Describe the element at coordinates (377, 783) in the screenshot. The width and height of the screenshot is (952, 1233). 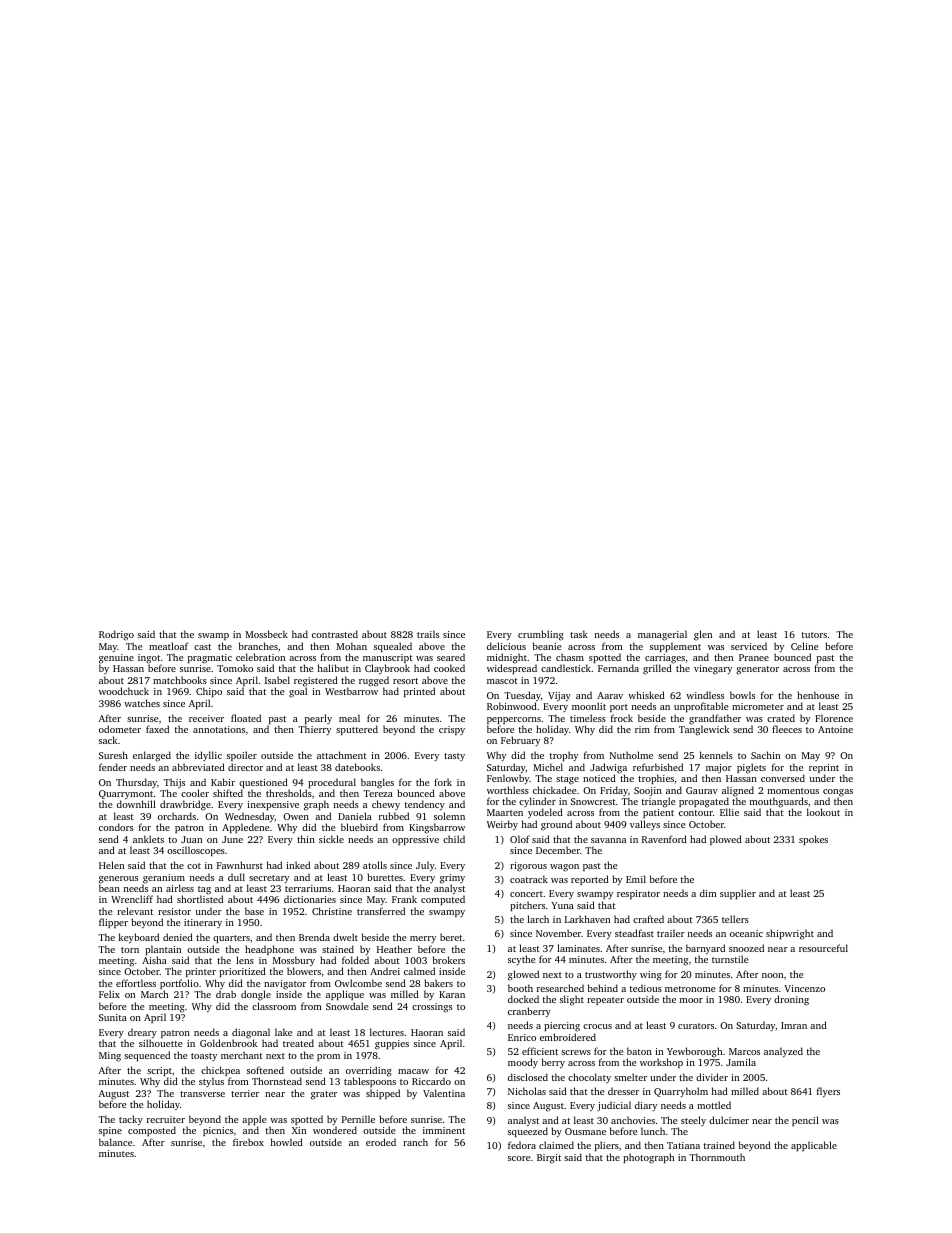
I see `bangles` at that location.
